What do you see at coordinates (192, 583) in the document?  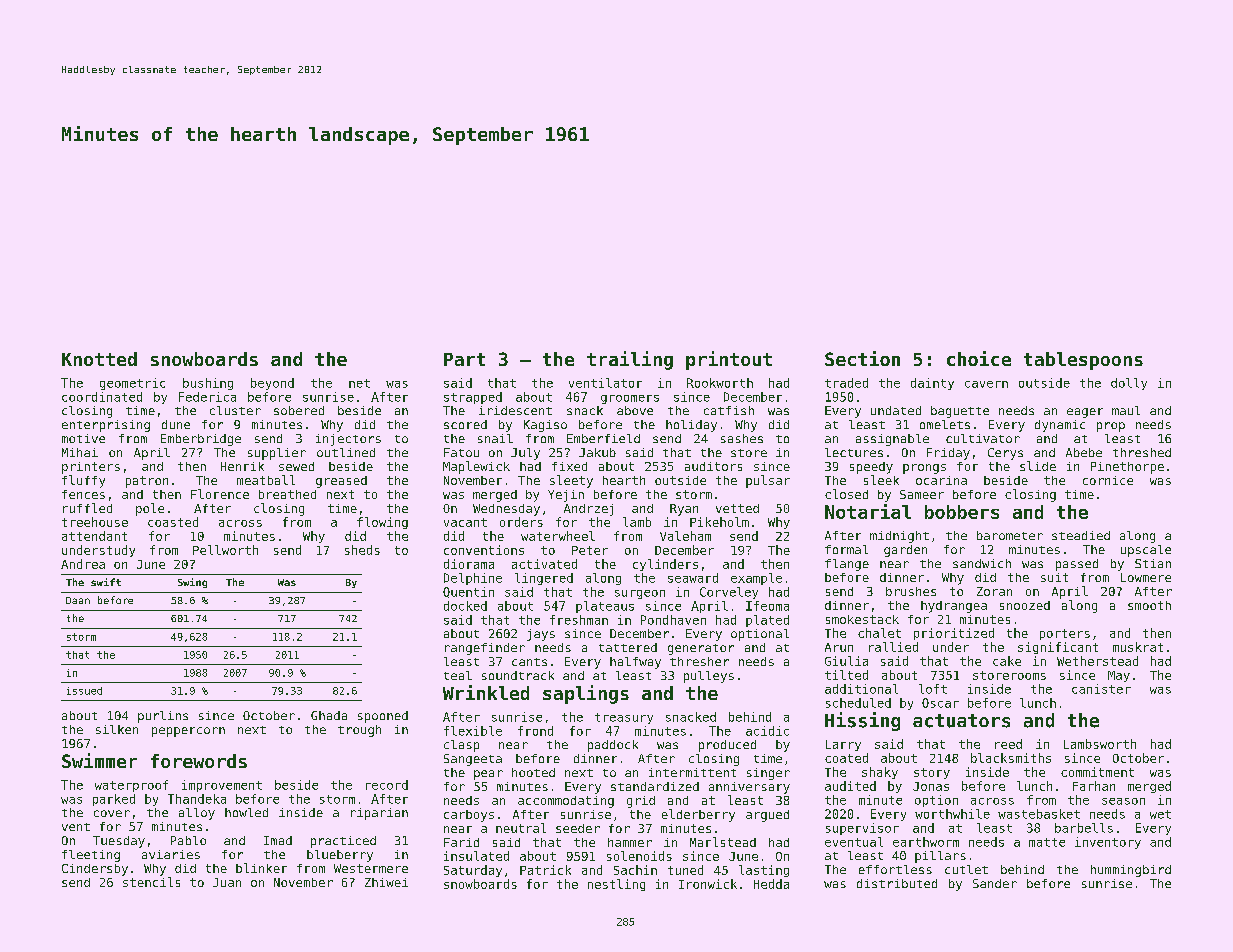 I see `Swing` at bounding box center [192, 583].
